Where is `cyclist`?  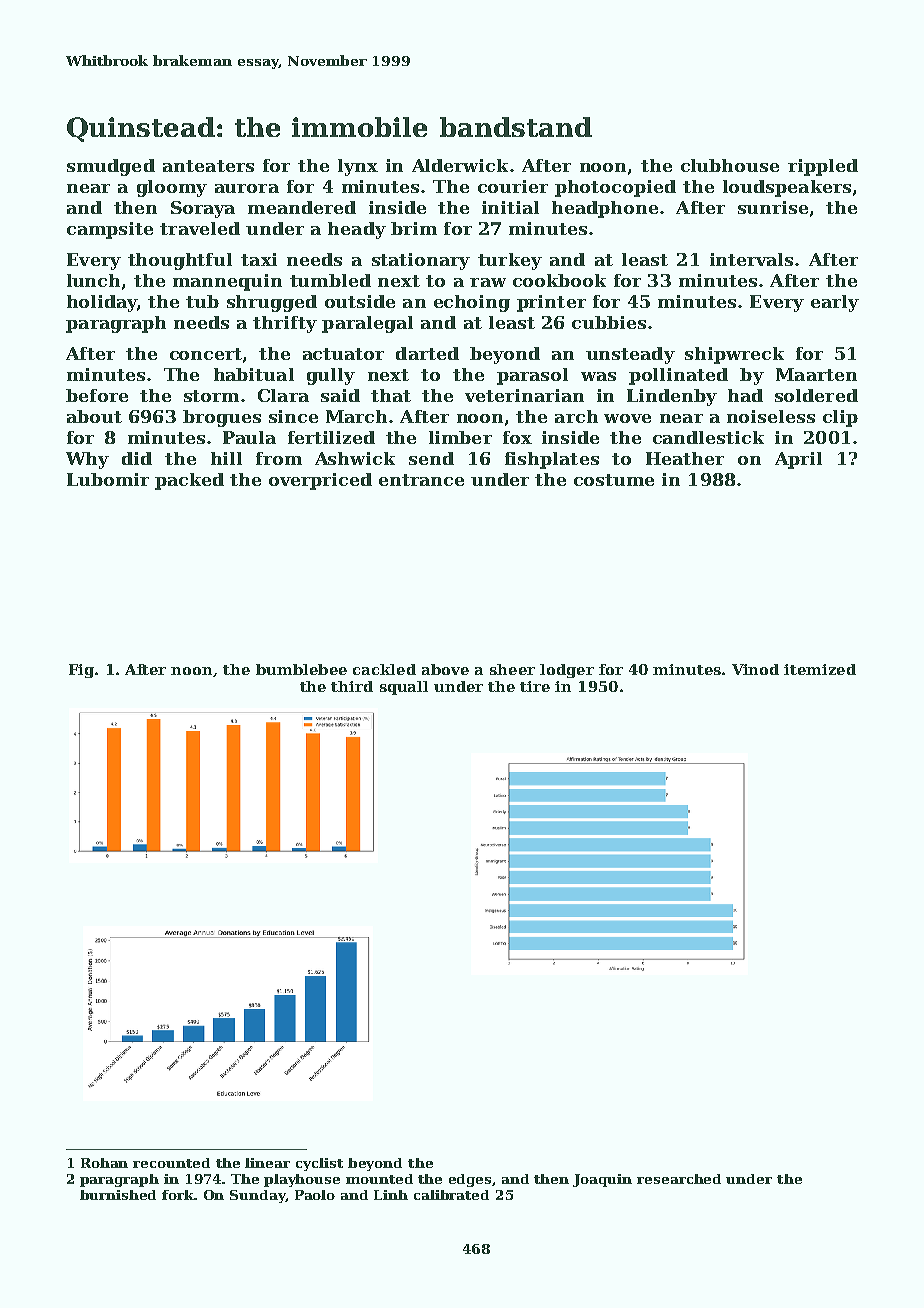
cyclist is located at coordinates (319, 1164).
